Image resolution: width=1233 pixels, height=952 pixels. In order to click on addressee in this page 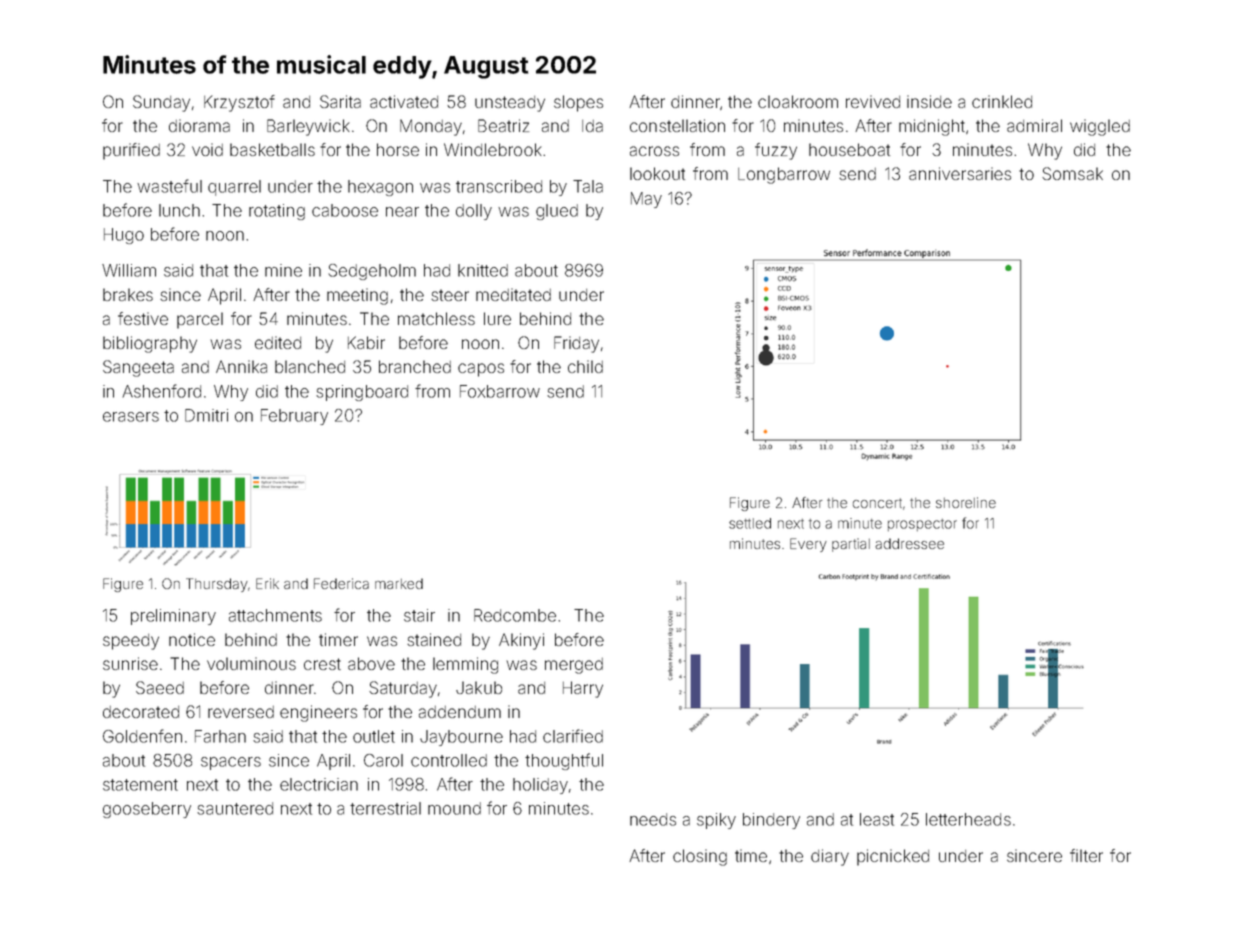, I will do `click(909, 543)`.
